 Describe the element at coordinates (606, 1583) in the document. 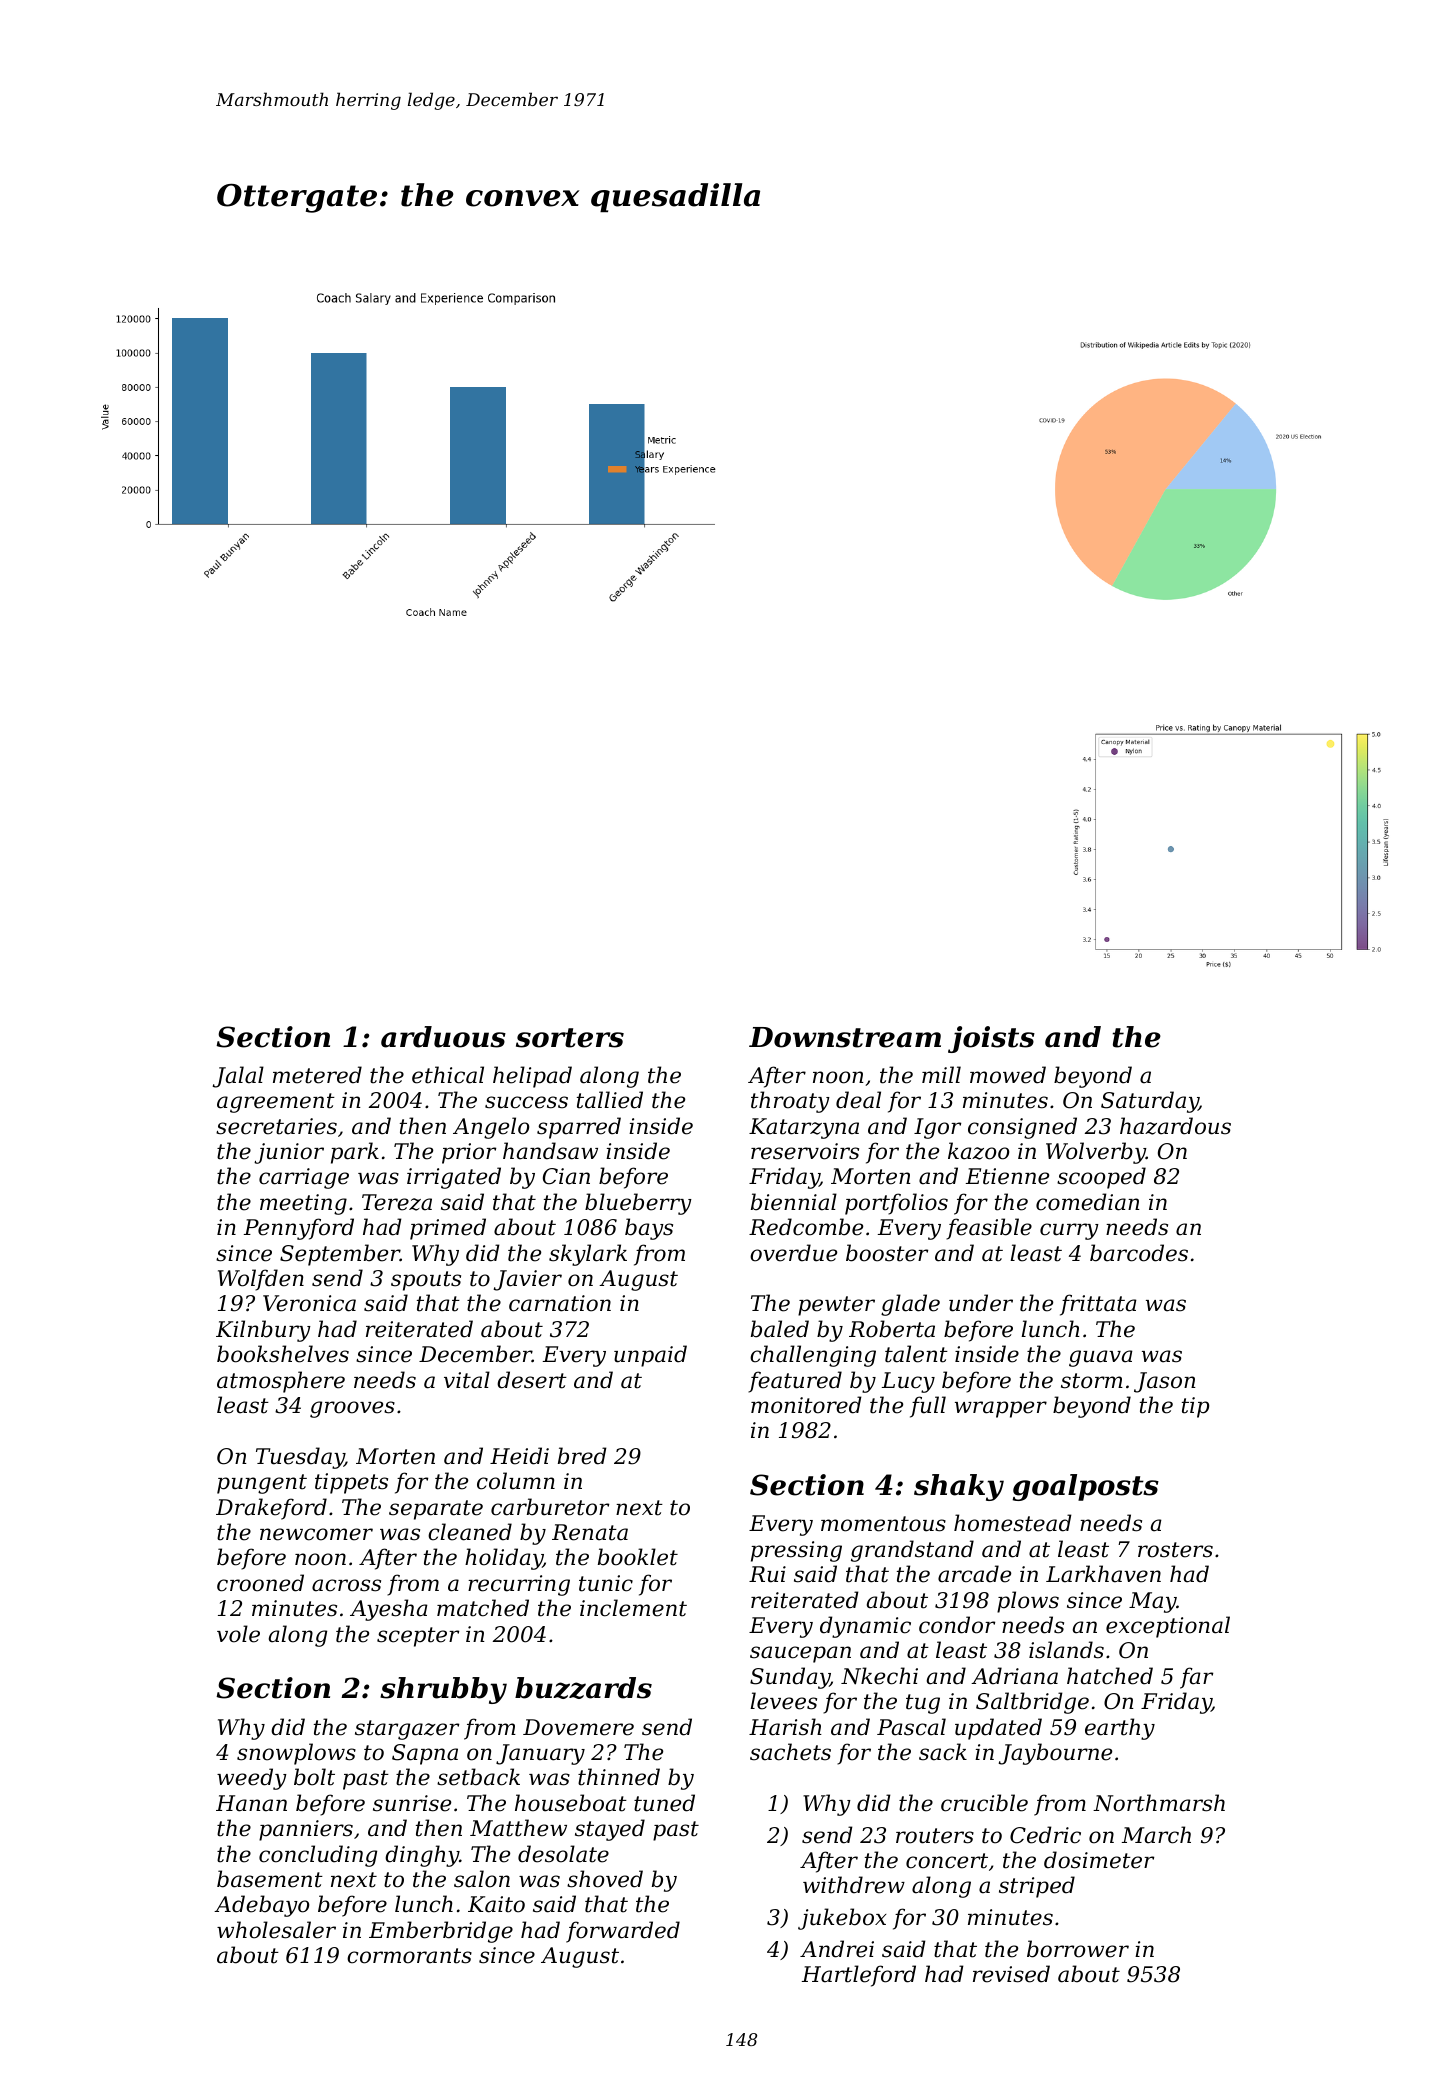

I see `tunic` at that location.
